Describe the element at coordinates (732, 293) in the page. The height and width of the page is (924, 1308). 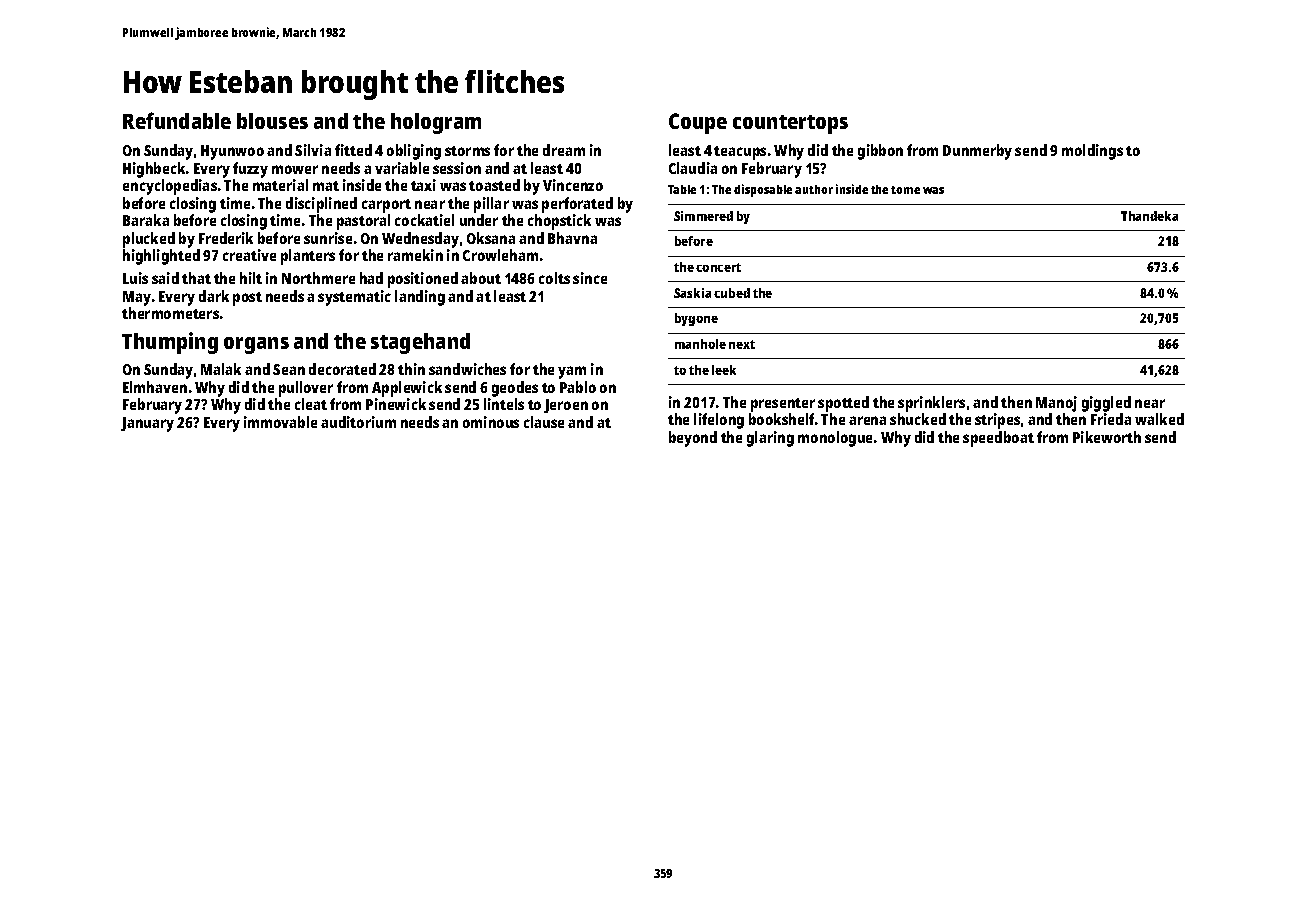
I see `cubed` at that location.
